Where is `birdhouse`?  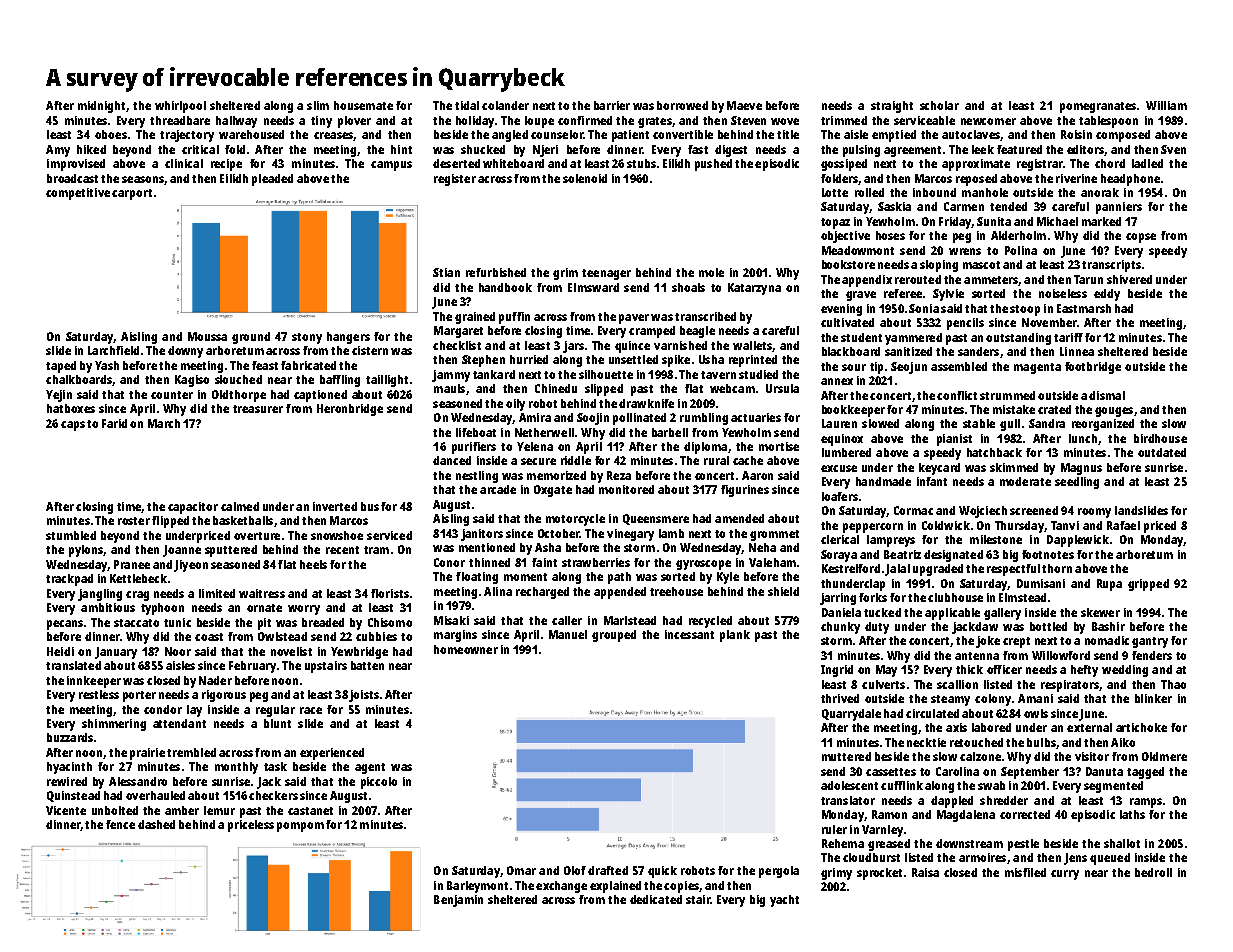 birdhouse is located at coordinates (1160, 438).
